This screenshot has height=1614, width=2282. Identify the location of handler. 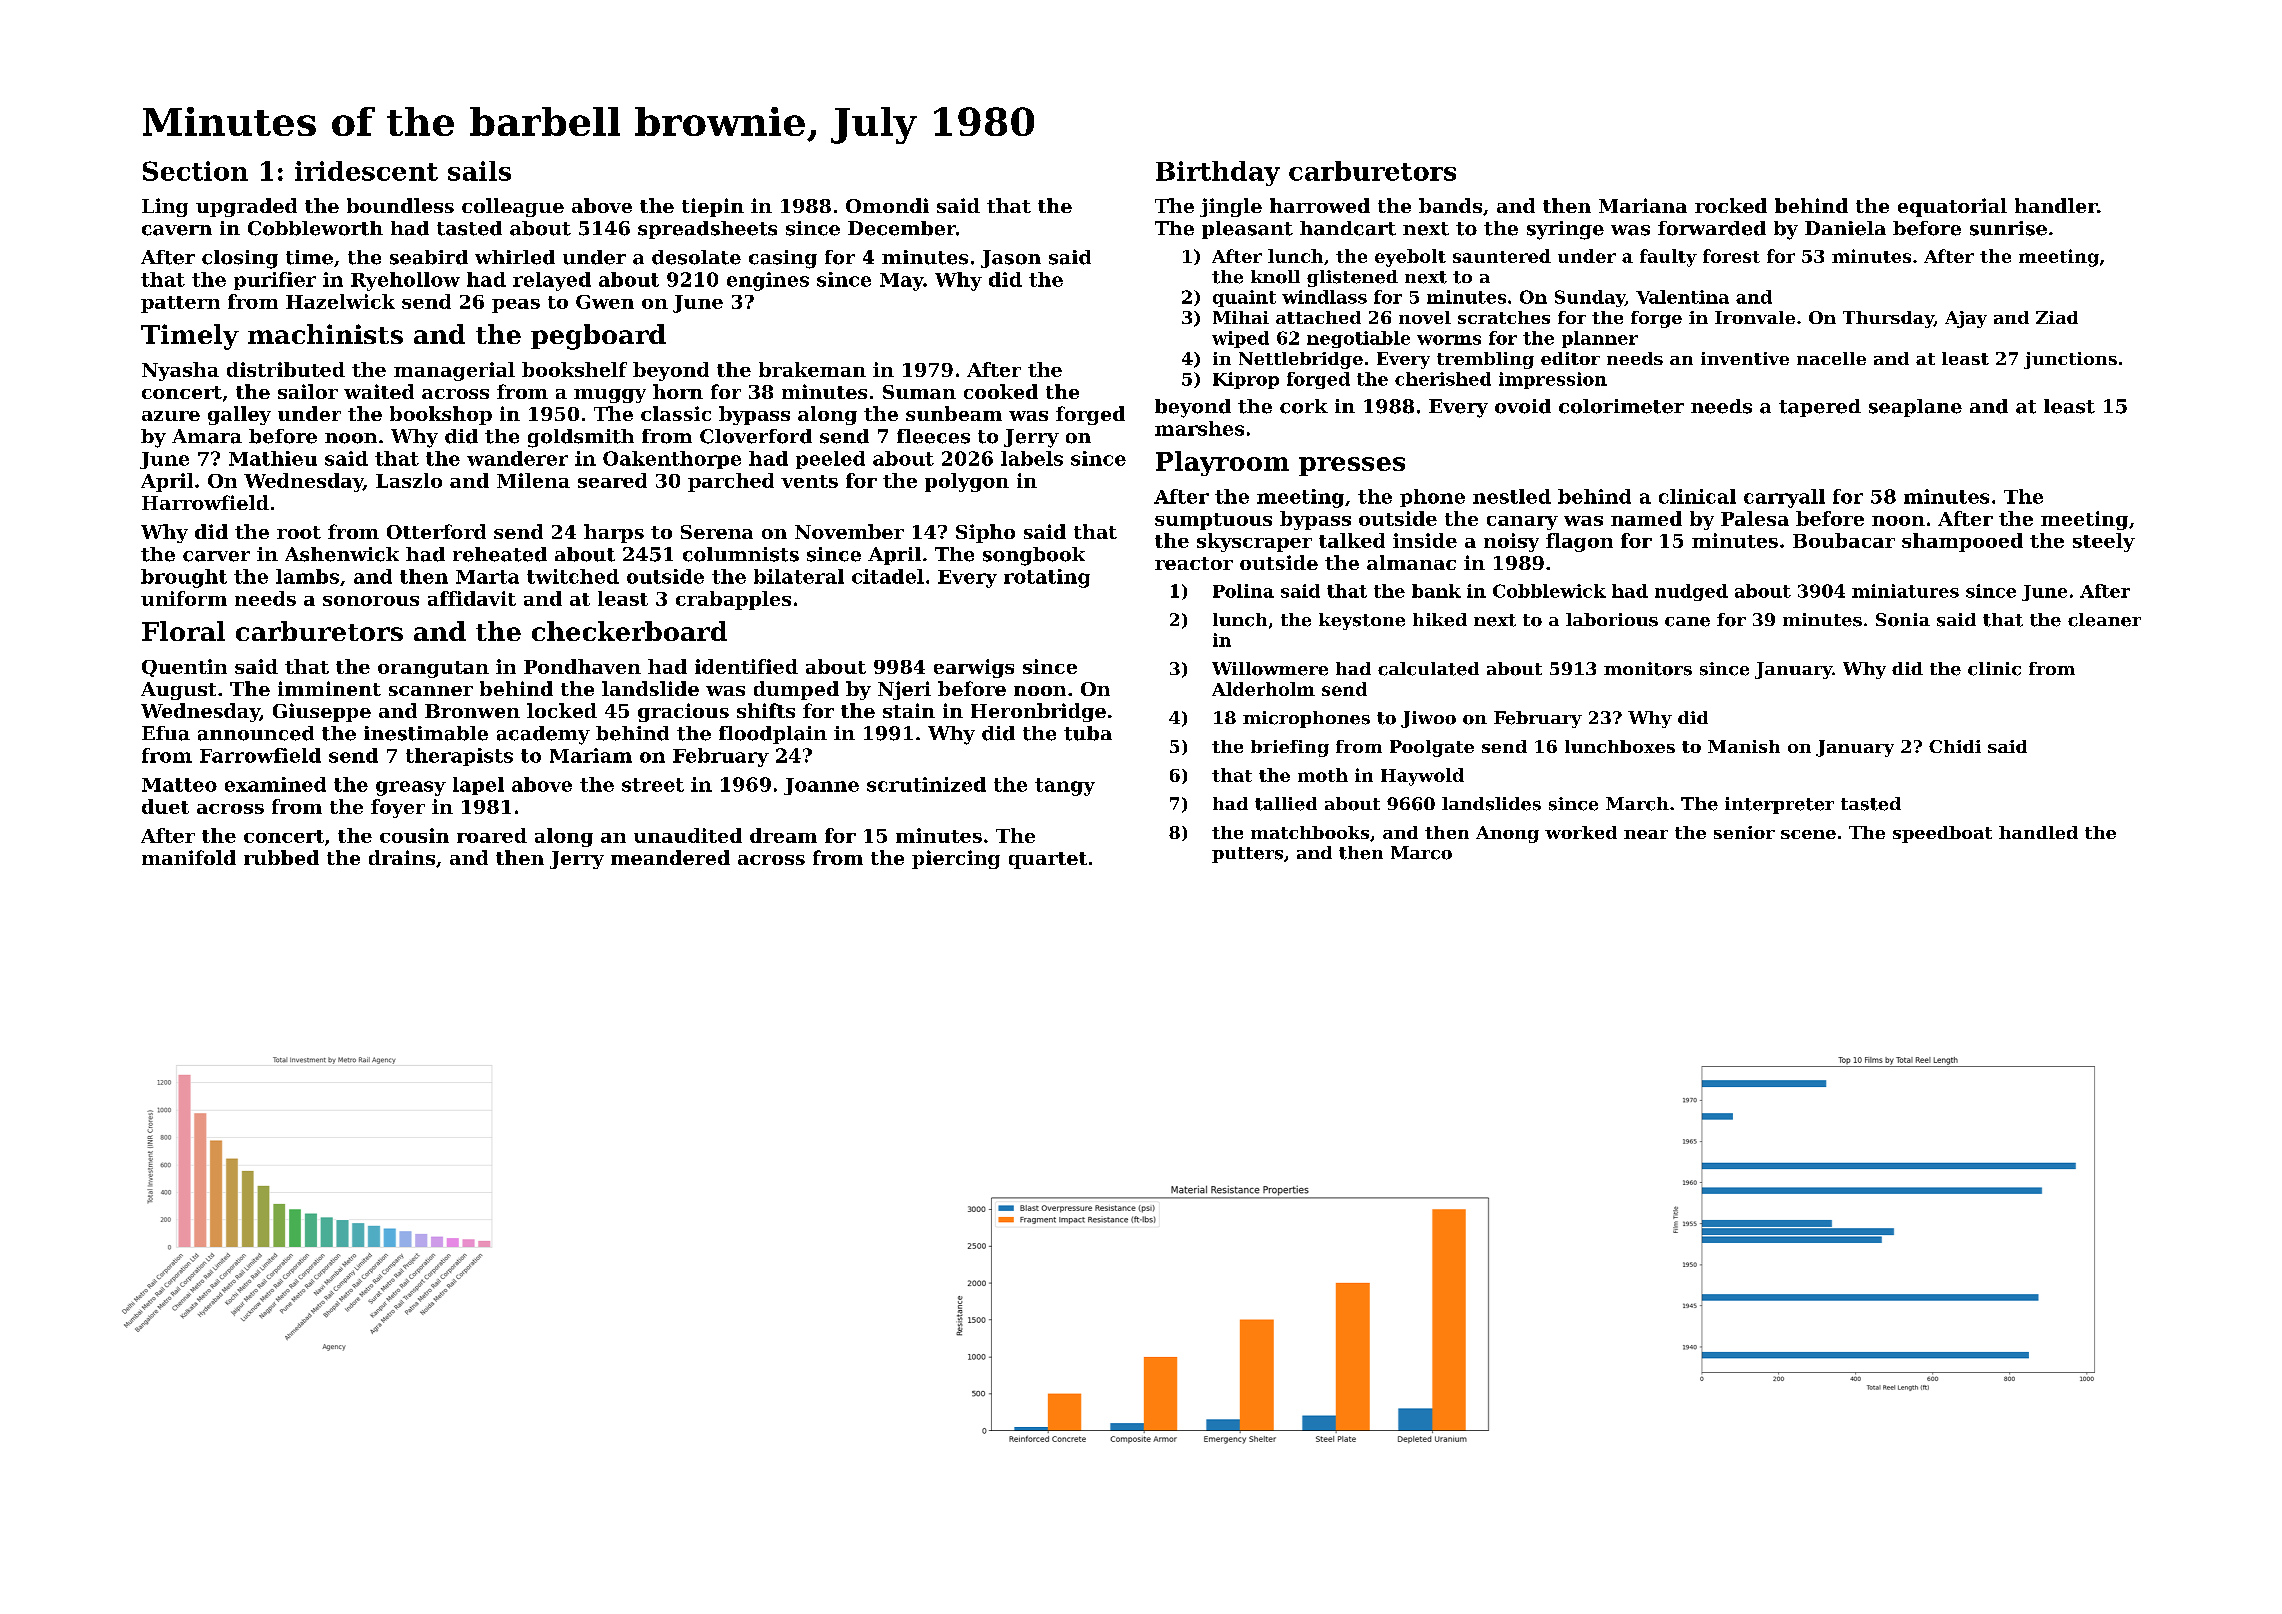
(2056, 205).
